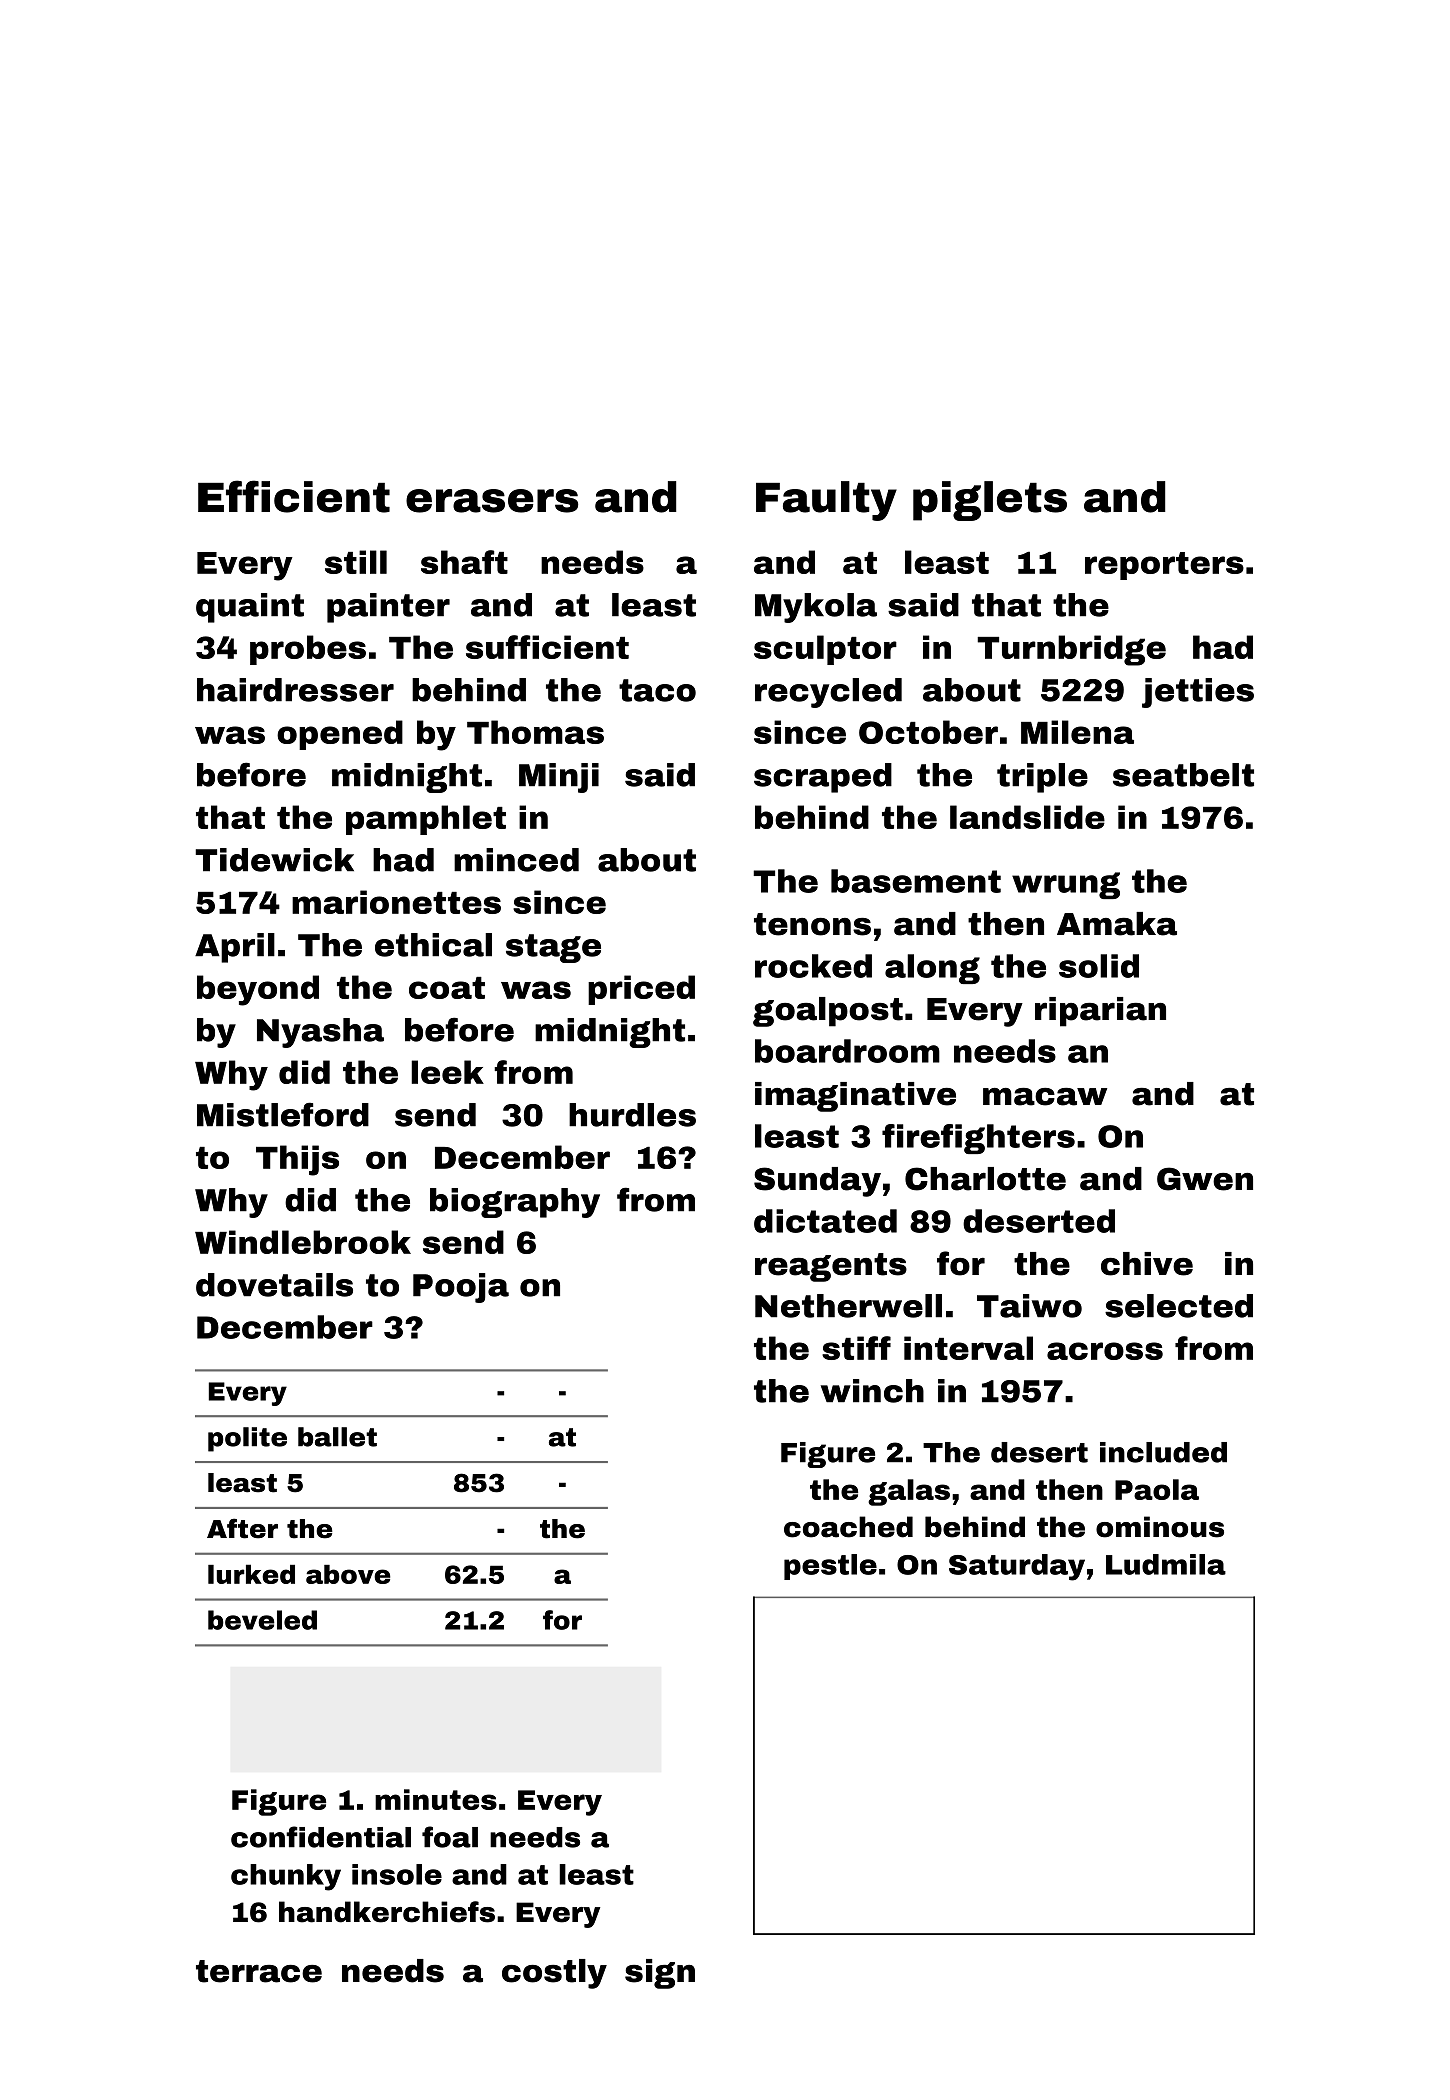 The image size is (1450, 2100). What do you see at coordinates (816, 608) in the document?
I see `Mykola` at bounding box center [816, 608].
